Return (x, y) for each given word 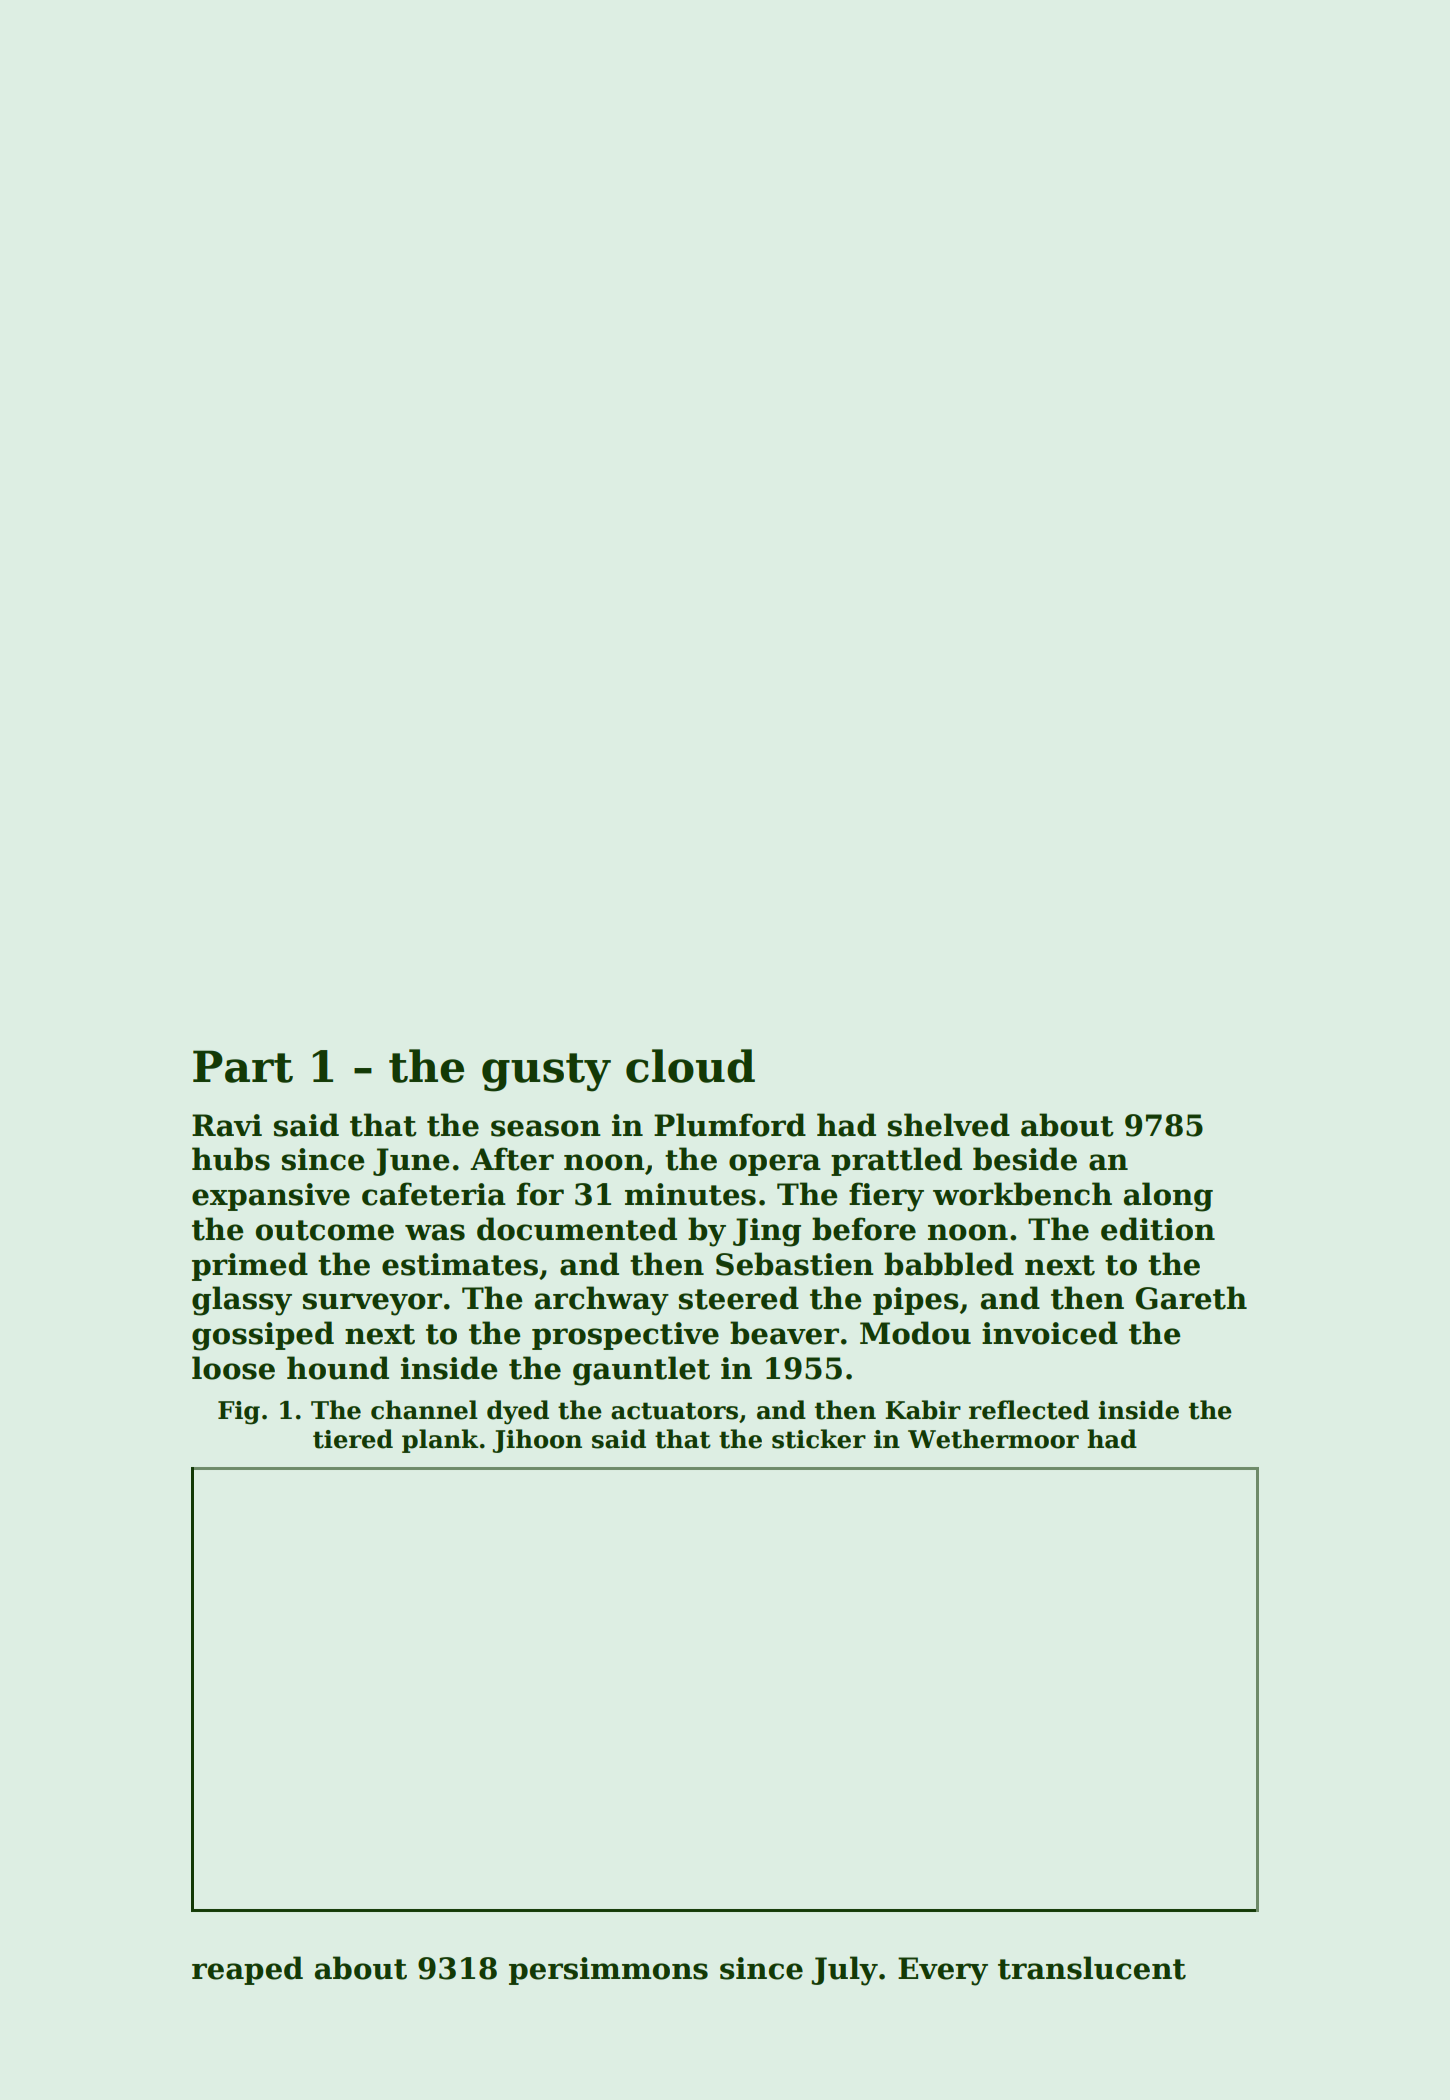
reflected (1029, 1410)
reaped (247, 1970)
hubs (231, 1159)
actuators (674, 1411)
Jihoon (537, 1441)
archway (602, 1301)
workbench (1022, 1194)
